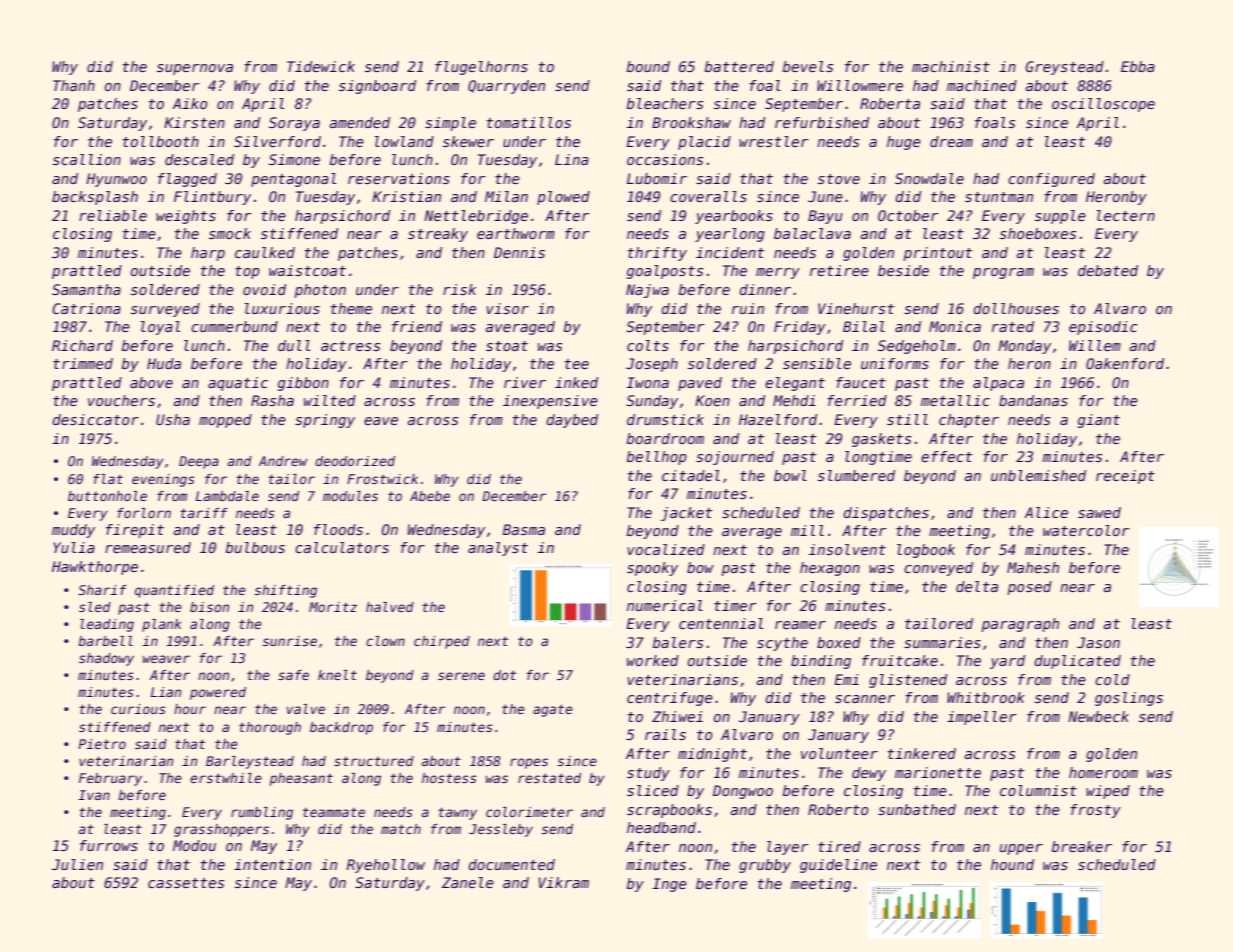  Describe the element at coordinates (572, 159) in the page. I see `Lina` at that location.
